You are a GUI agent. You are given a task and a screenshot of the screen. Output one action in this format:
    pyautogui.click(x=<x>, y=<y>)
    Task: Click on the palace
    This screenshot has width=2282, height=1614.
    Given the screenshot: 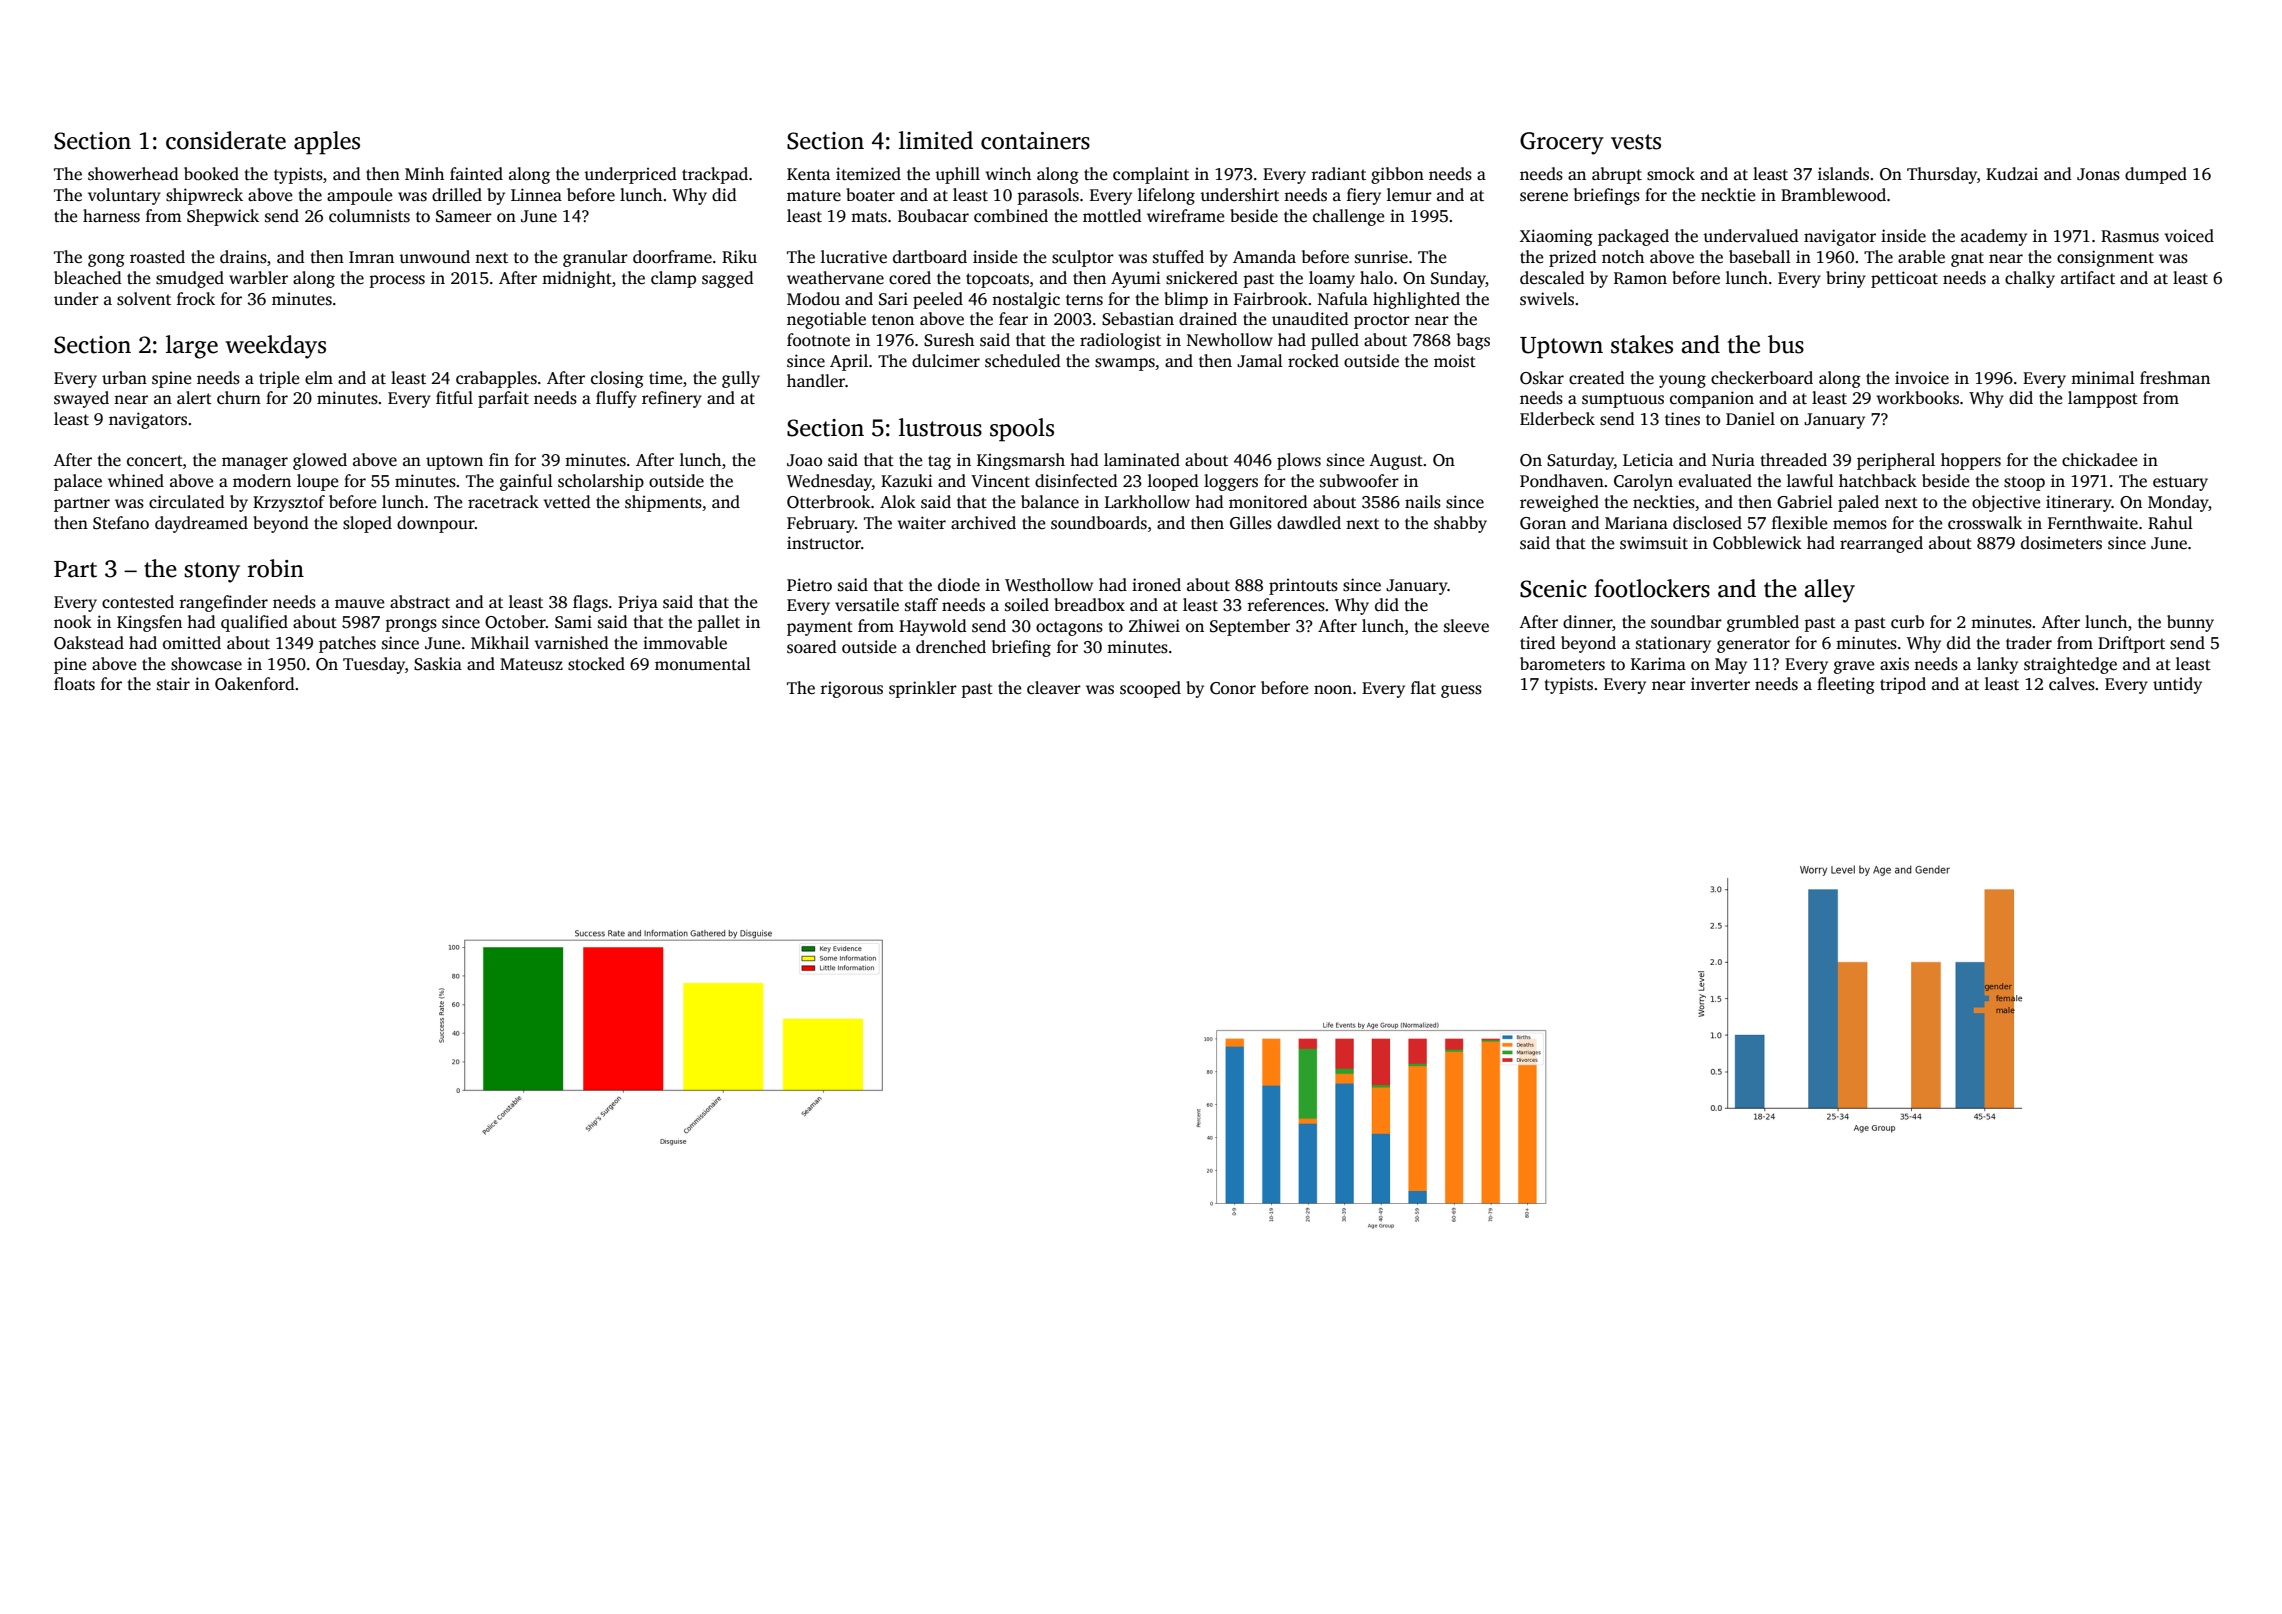 What is the action you would take?
    pyautogui.click(x=78, y=482)
